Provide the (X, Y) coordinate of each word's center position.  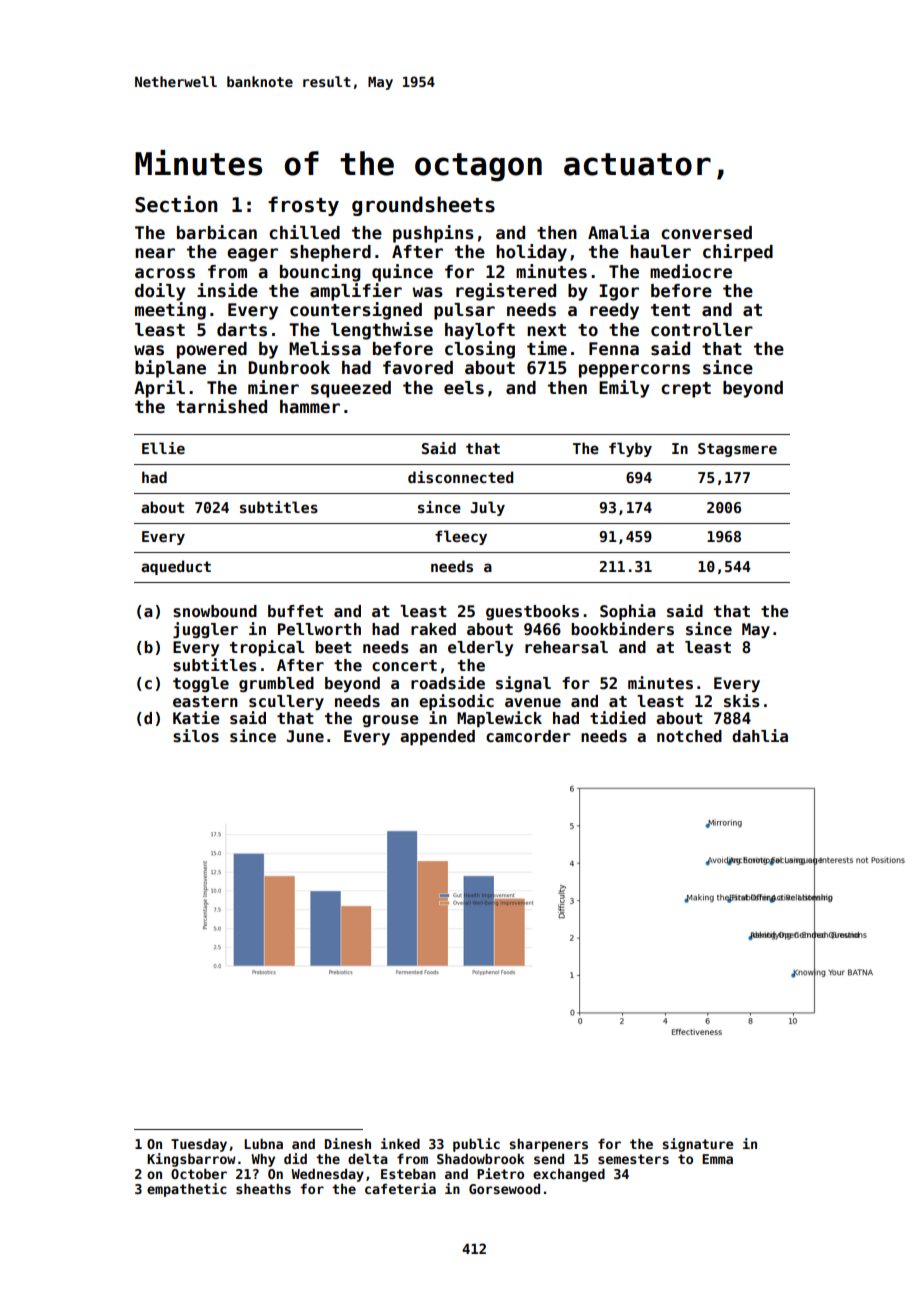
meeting (170, 311)
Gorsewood (504, 1189)
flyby (630, 449)
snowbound (215, 611)
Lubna (263, 1143)
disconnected (460, 477)
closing (480, 350)
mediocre (691, 271)
